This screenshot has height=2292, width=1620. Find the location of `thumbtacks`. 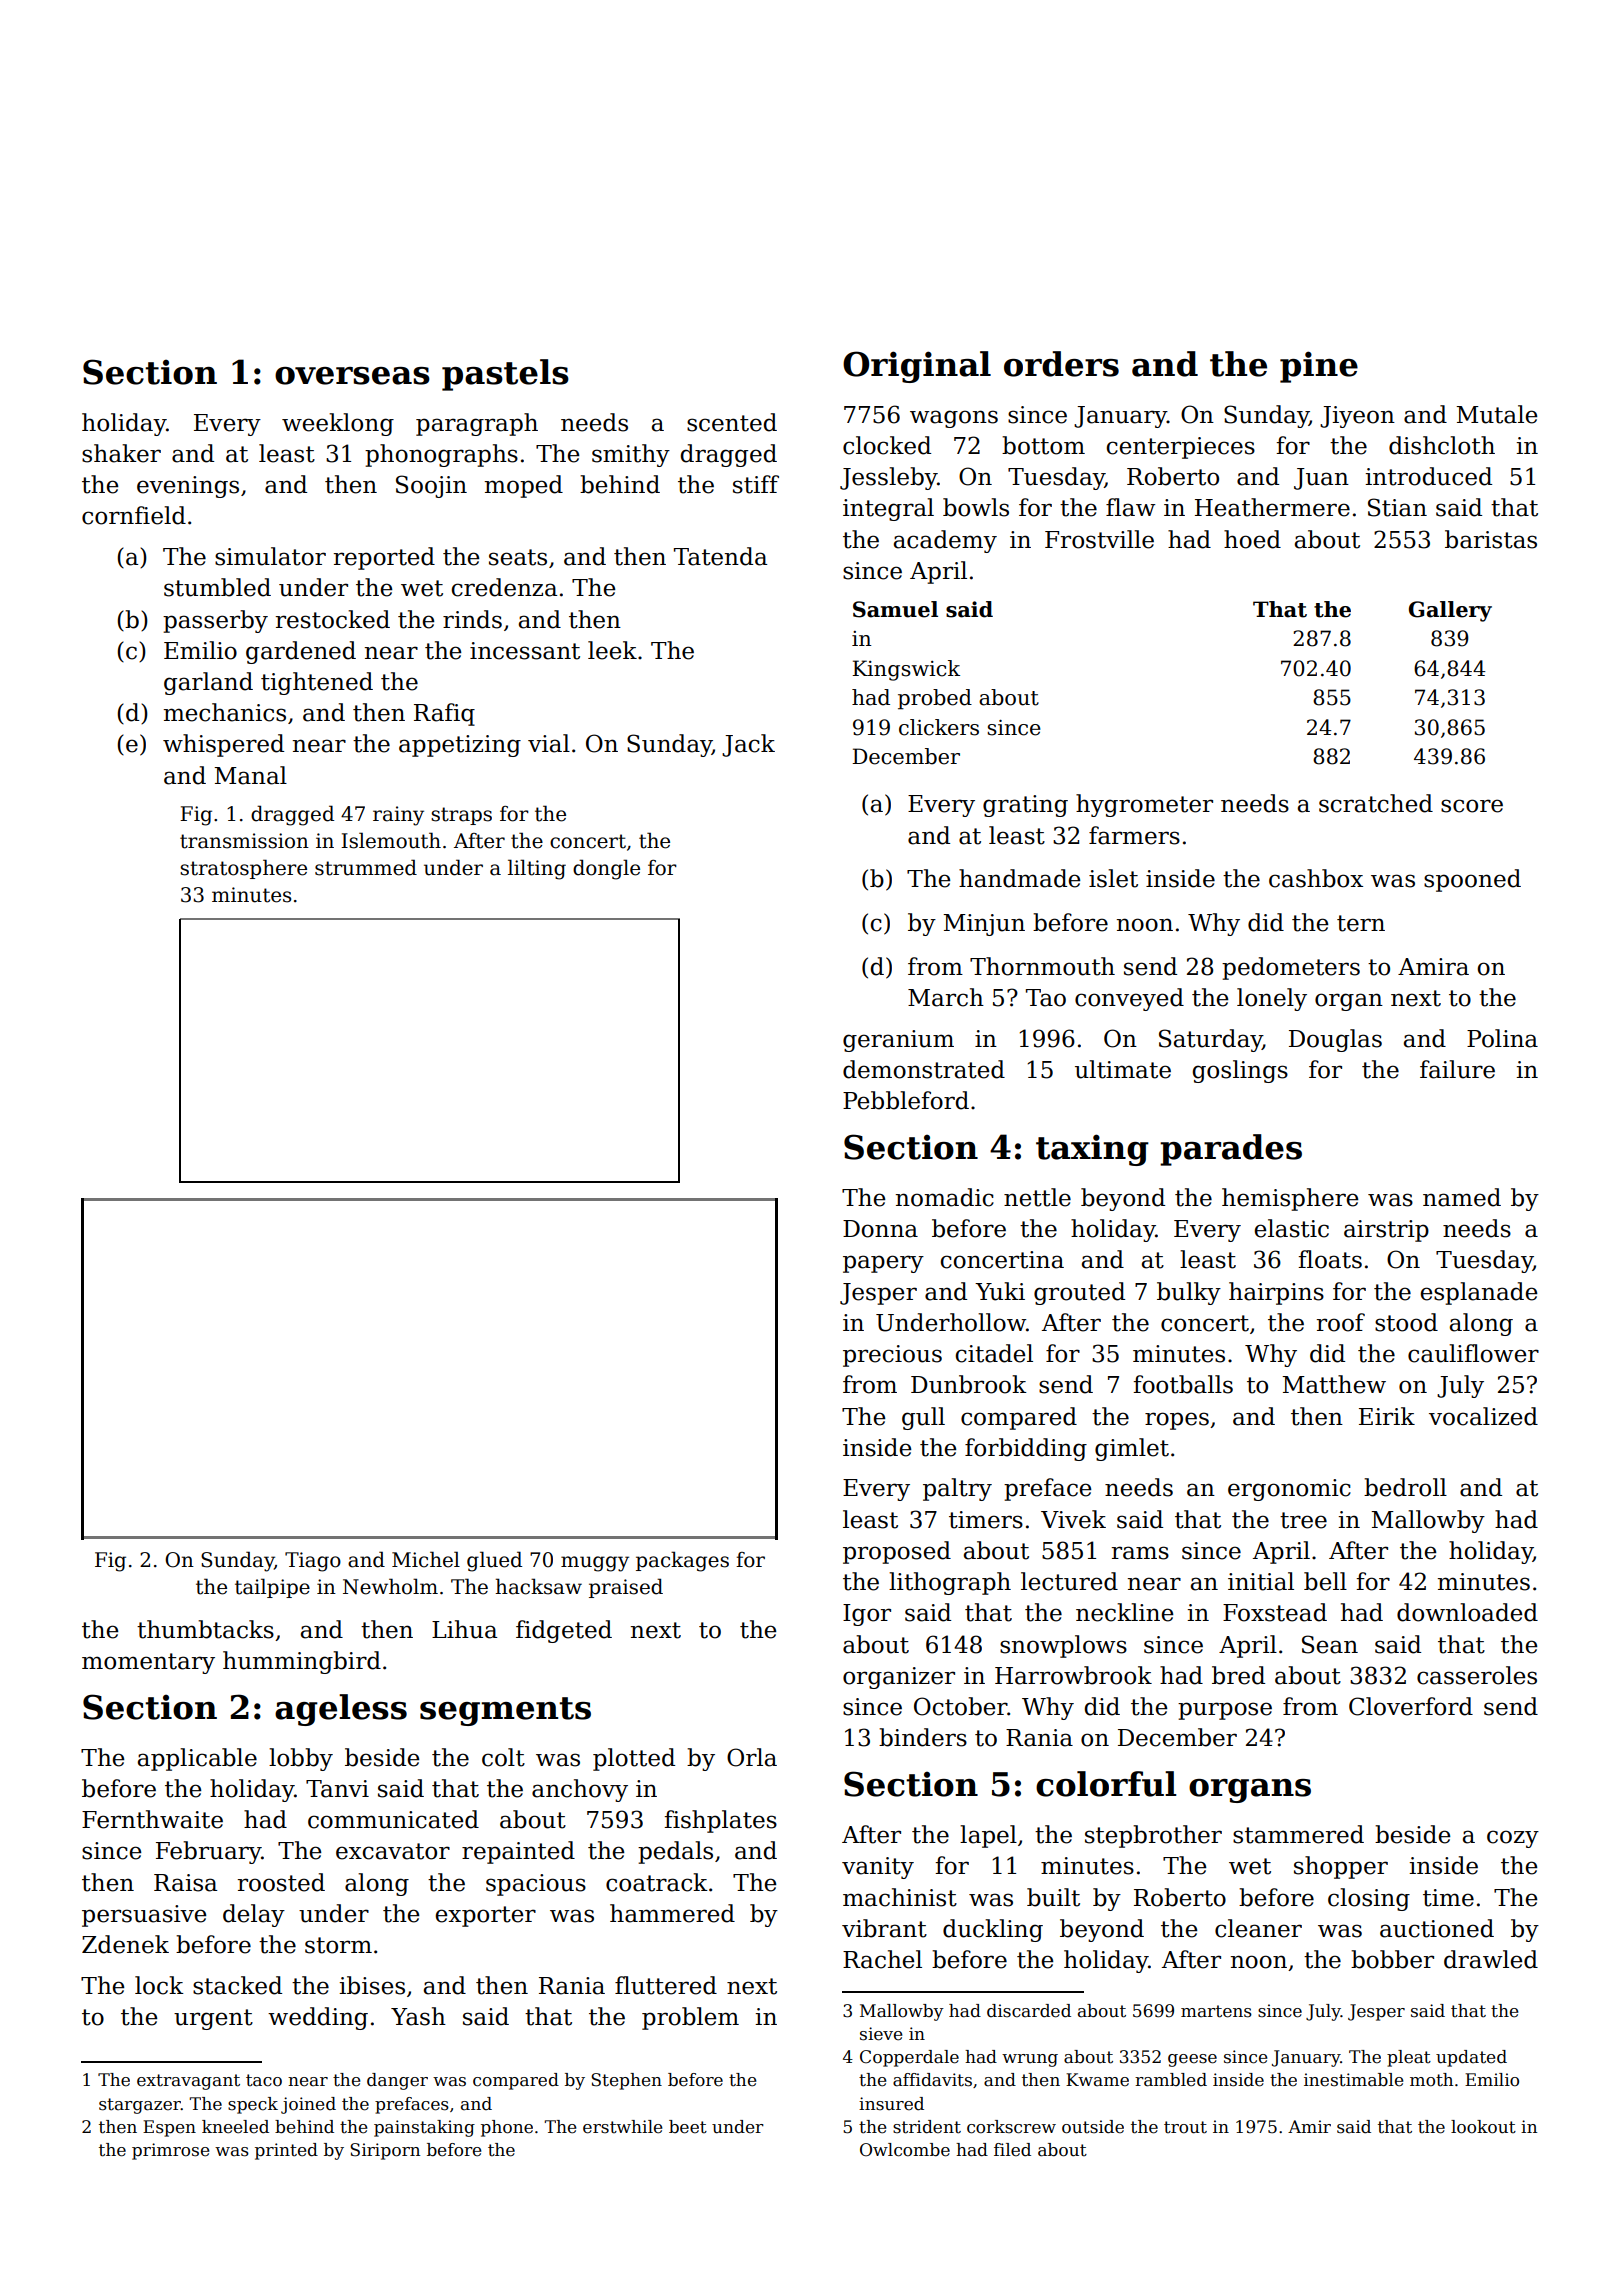

thumbtacks is located at coordinates (205, 1629).
